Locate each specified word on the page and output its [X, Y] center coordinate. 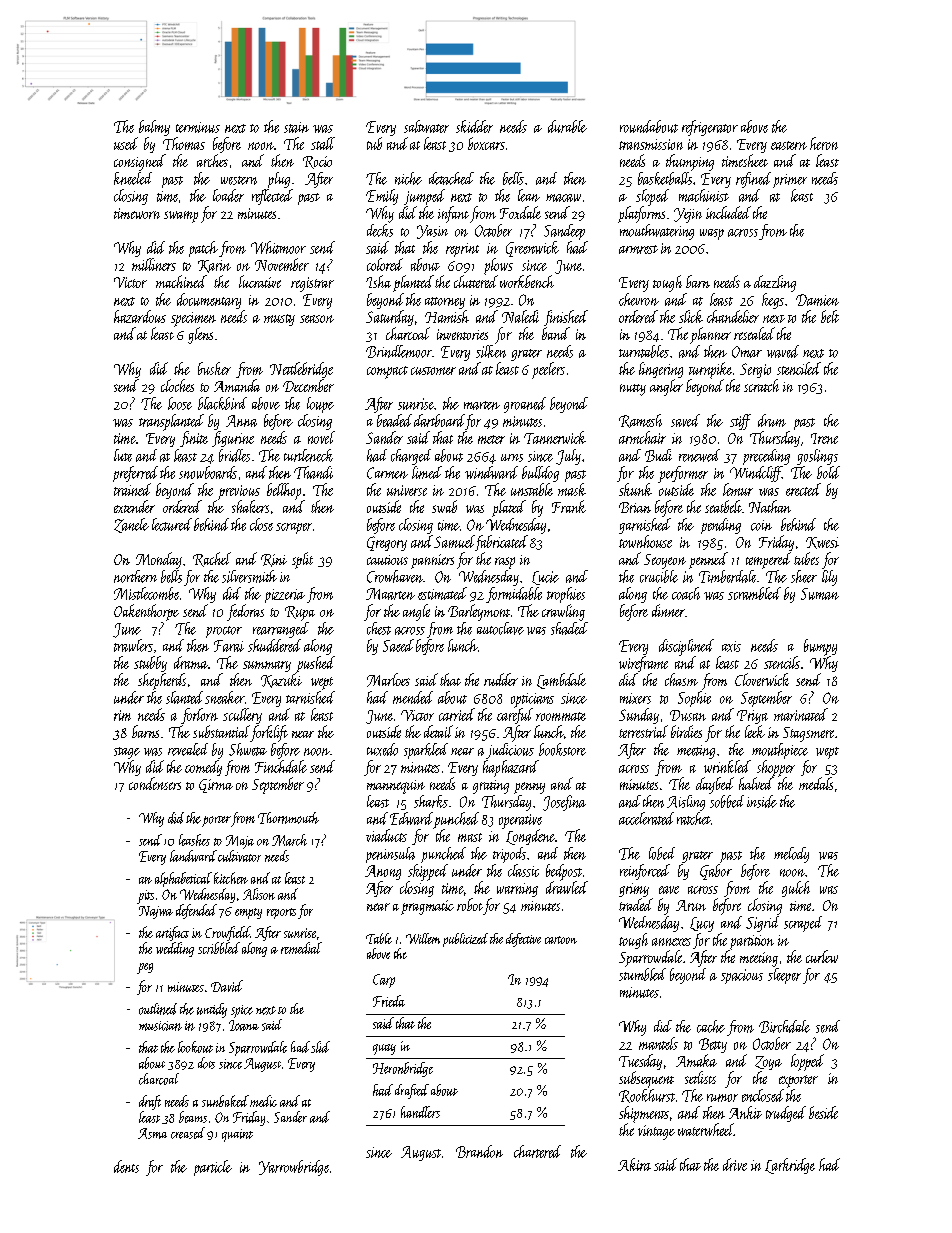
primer [790, 181]
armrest [638, 249]
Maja [240, 842]
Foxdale [520, 212]
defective [523, 940]
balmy [154, 128]
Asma [152, 1133]
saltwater [426, 126]
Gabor [716, 872]
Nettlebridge [301, 370]
